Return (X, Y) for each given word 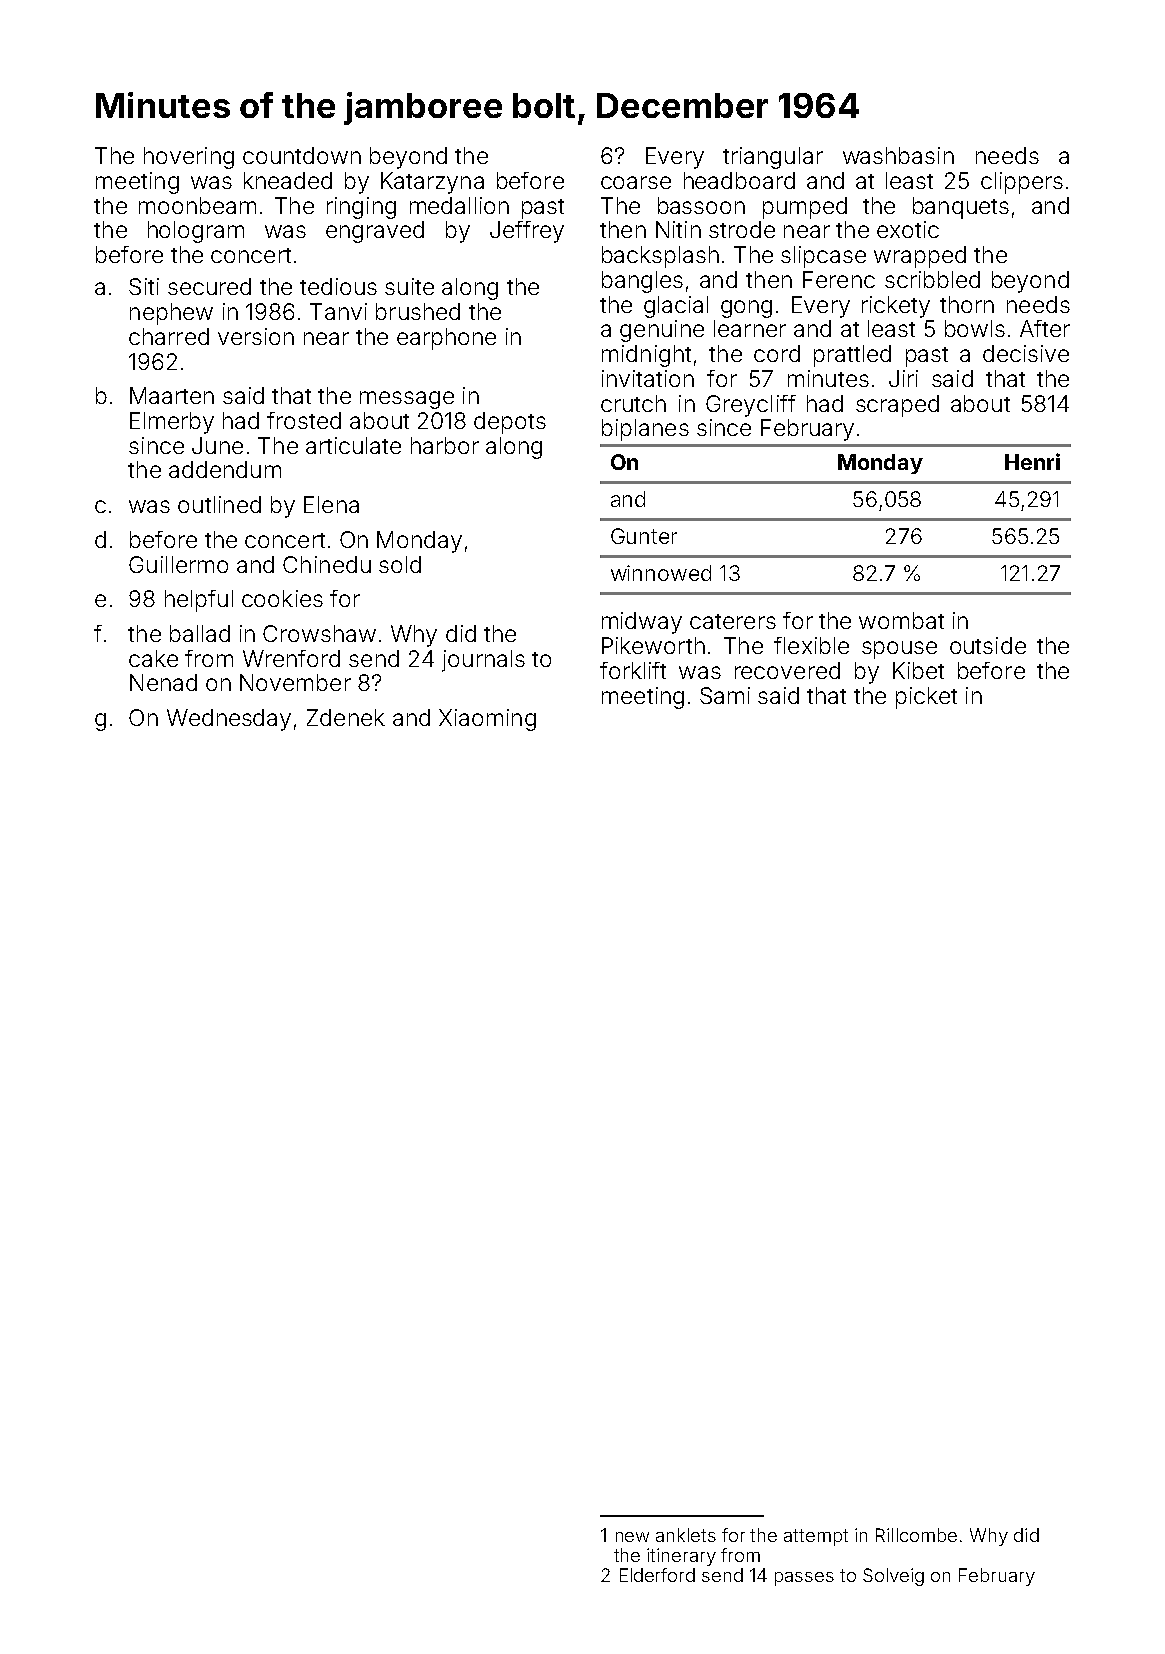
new (632, 1537)
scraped (897, 406)
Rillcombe (916, 1535)
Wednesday (229, 720)
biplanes (645, 430)
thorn (967, 304)
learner (750, 328)
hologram (196, 232)
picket (926, 698)
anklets (686, 1535)
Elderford (657, 1575)
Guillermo (178, 564)
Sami (725, 695)
